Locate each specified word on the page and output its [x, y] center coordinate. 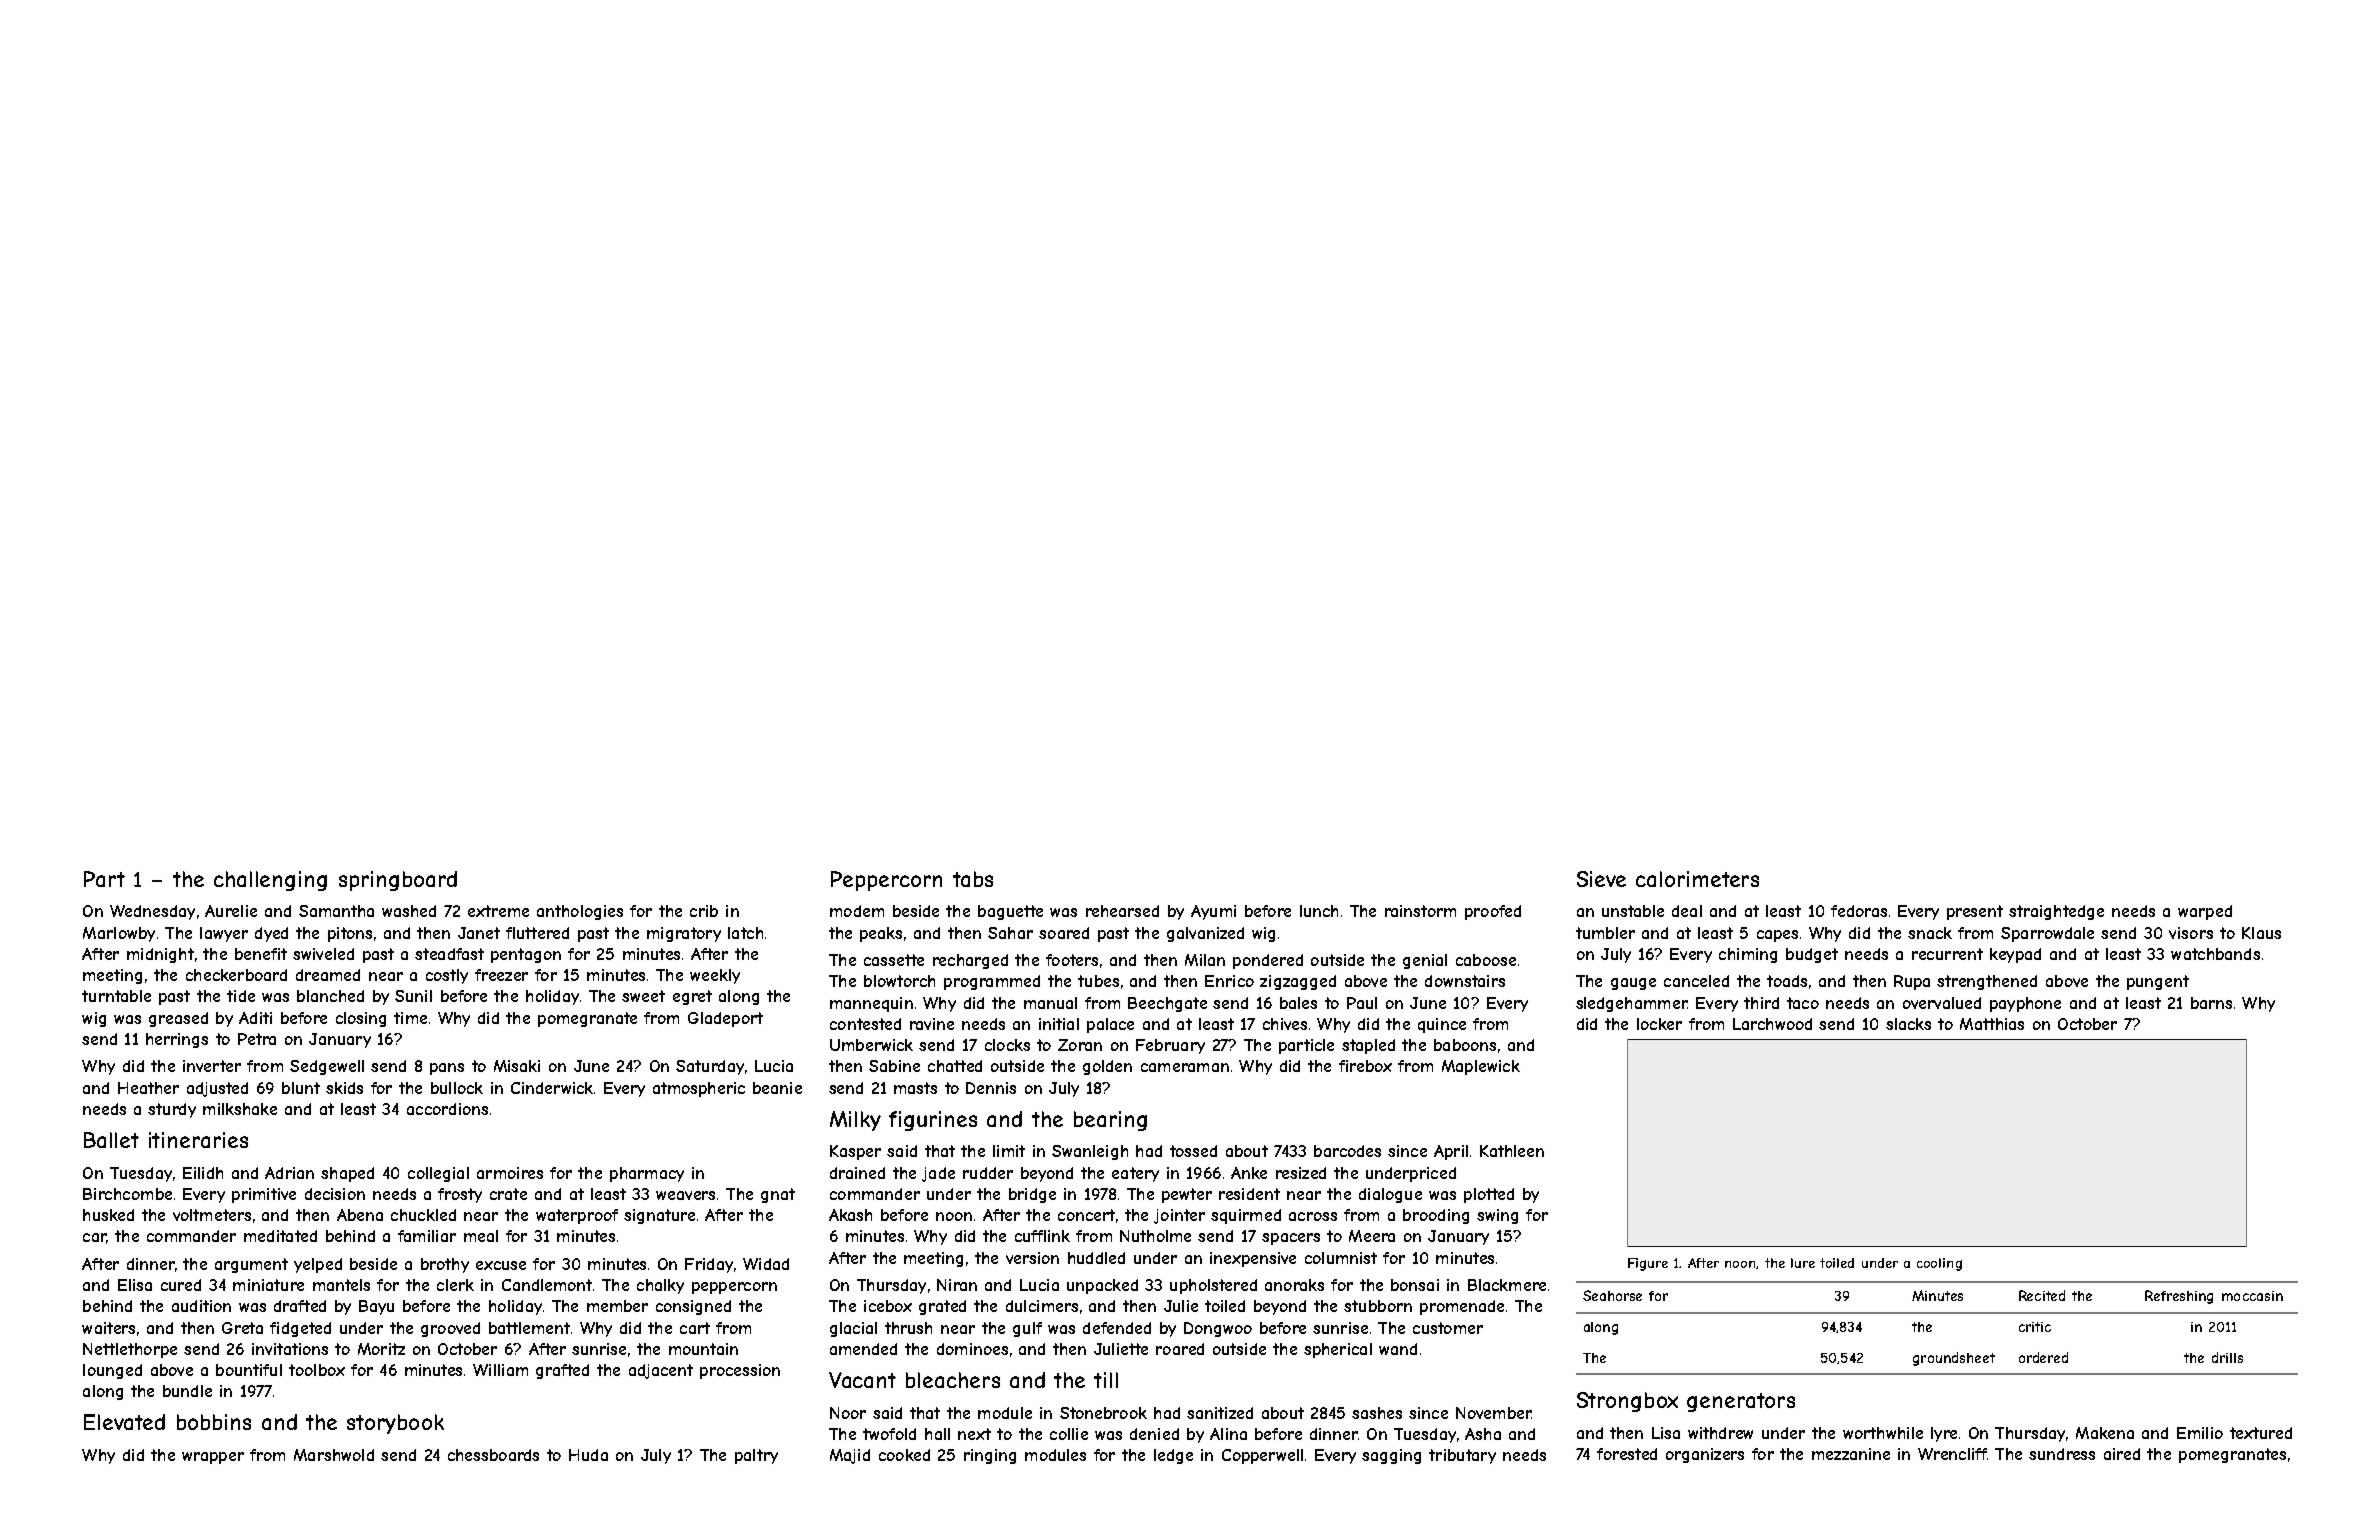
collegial [438, 1174]
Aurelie [231, 911]
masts [915, 1088]
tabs [973, 879]
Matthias [1992, 1024]
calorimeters [1697, 879]
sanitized [1220, 1413]
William [500, 1370]
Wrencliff [1952, 1454]
